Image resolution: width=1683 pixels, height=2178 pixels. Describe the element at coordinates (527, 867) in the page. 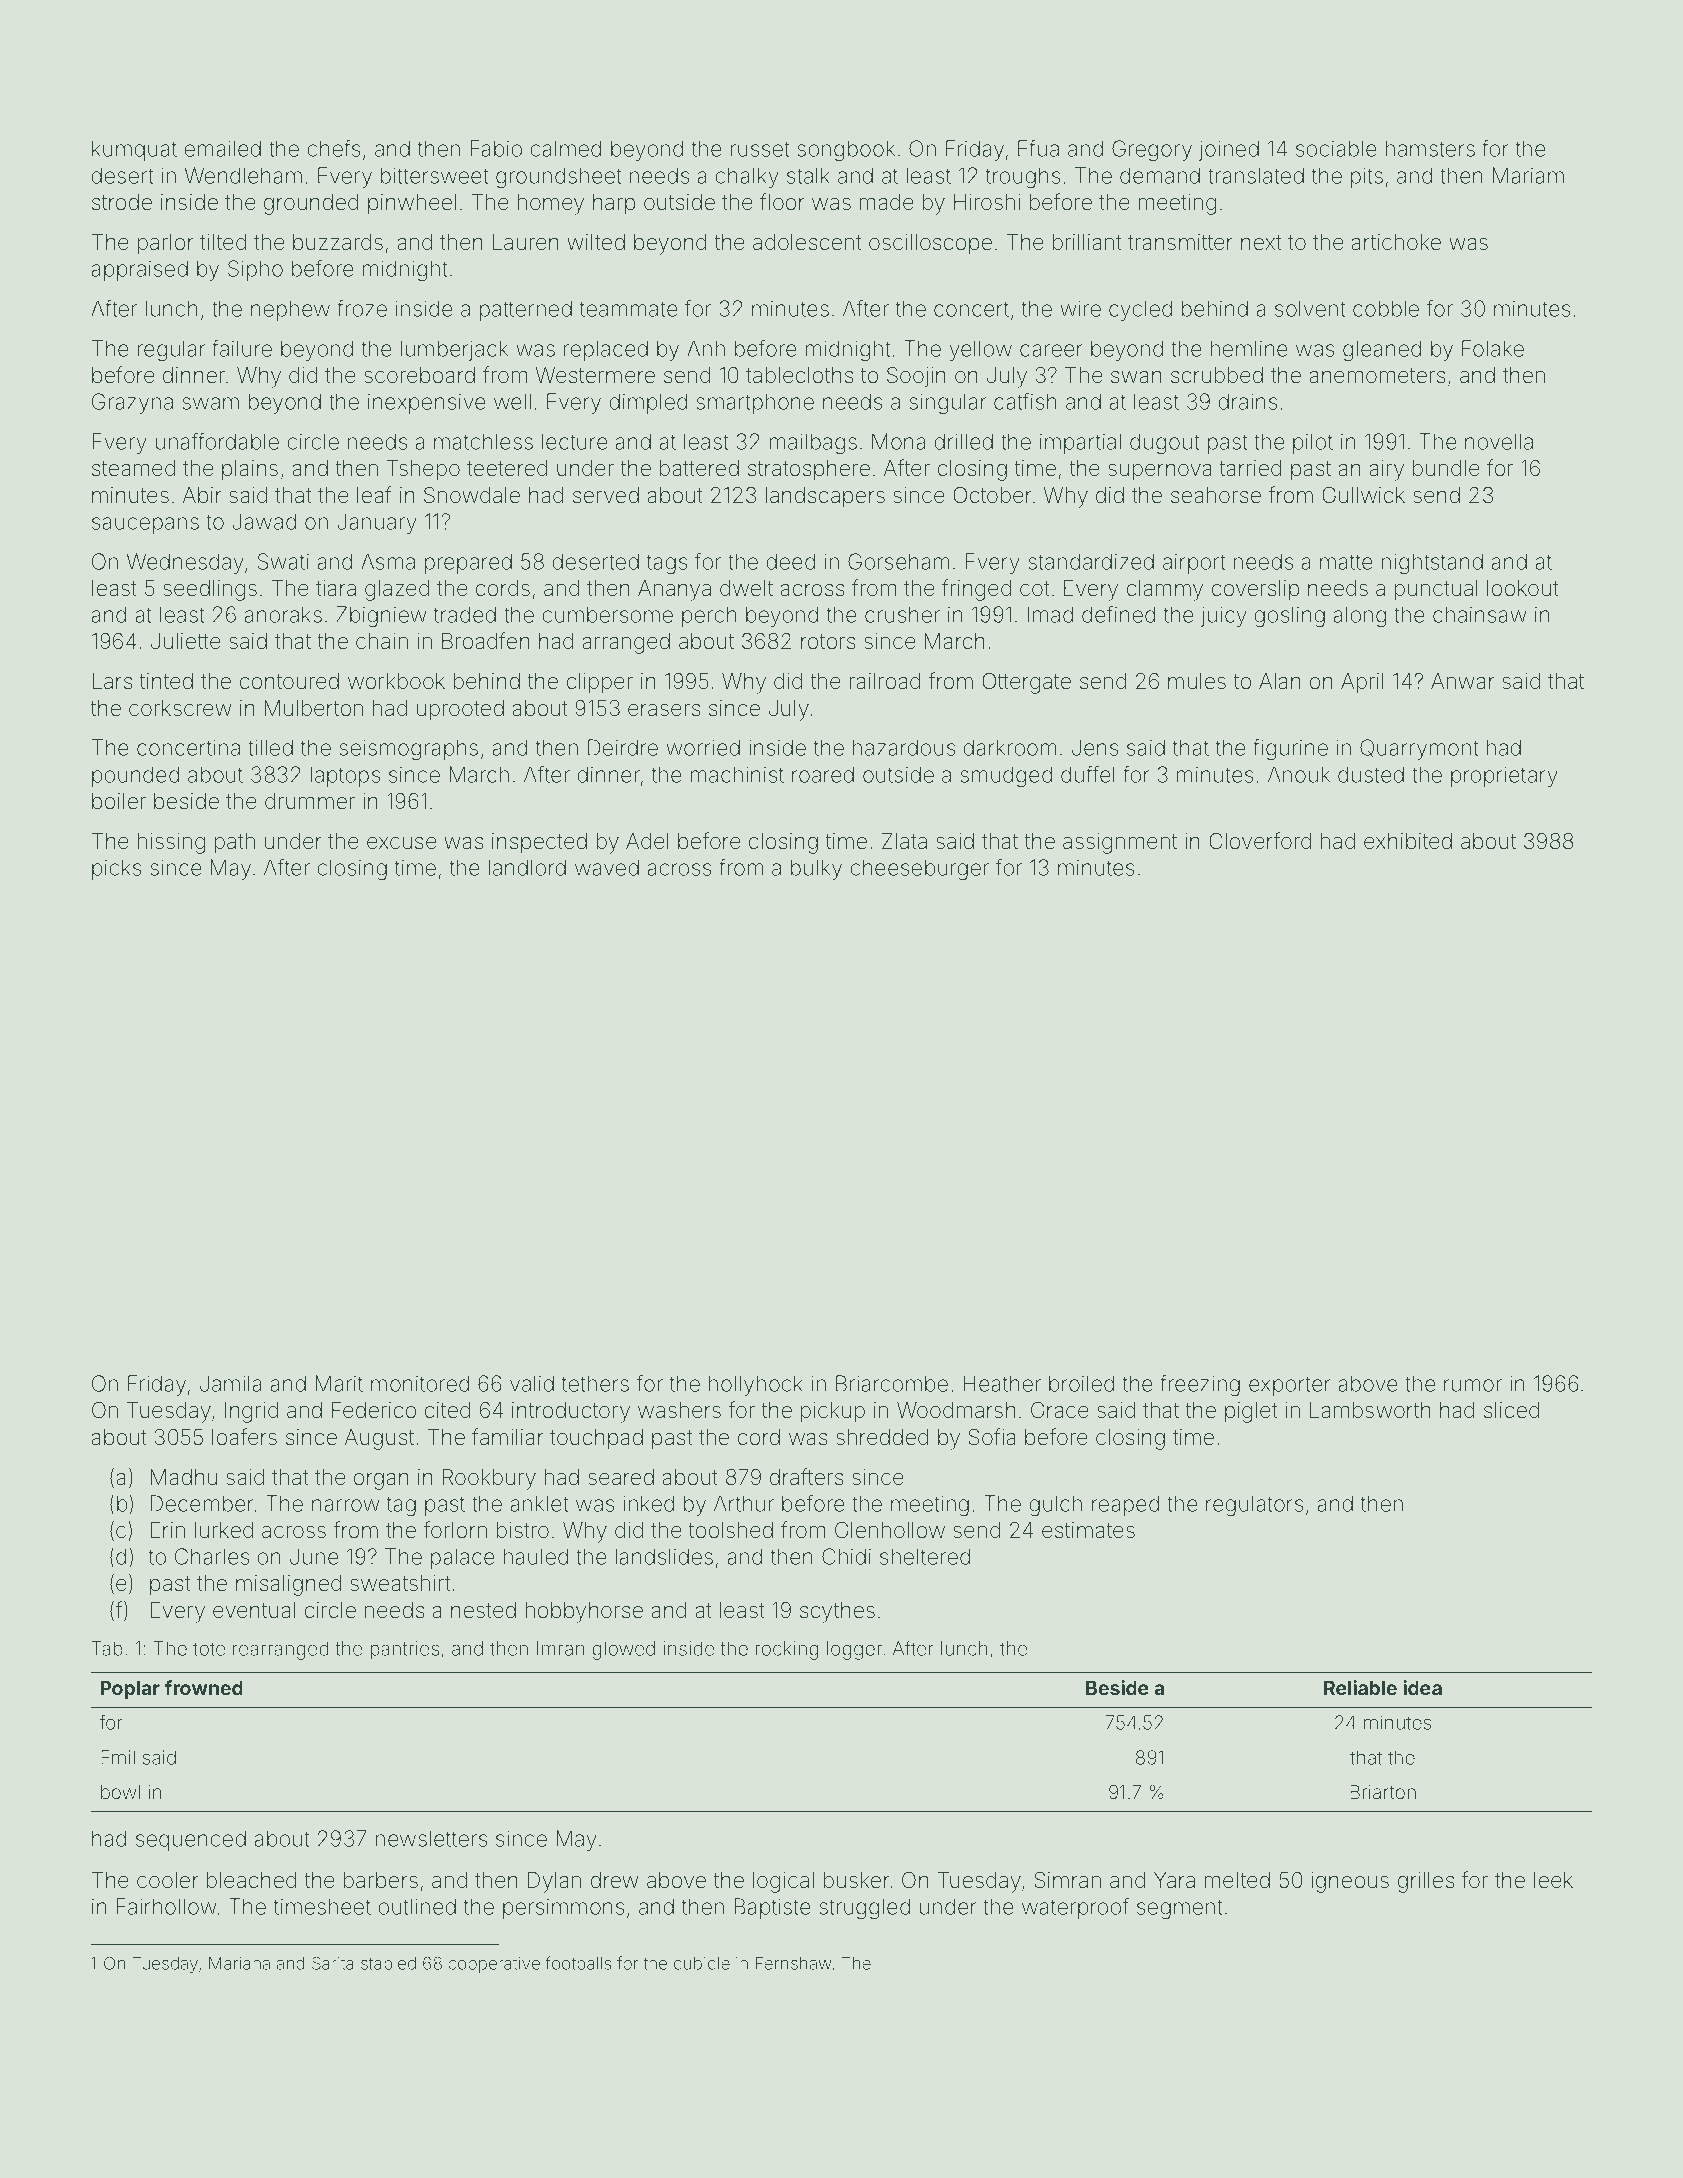

I see `landlord` at that location.
